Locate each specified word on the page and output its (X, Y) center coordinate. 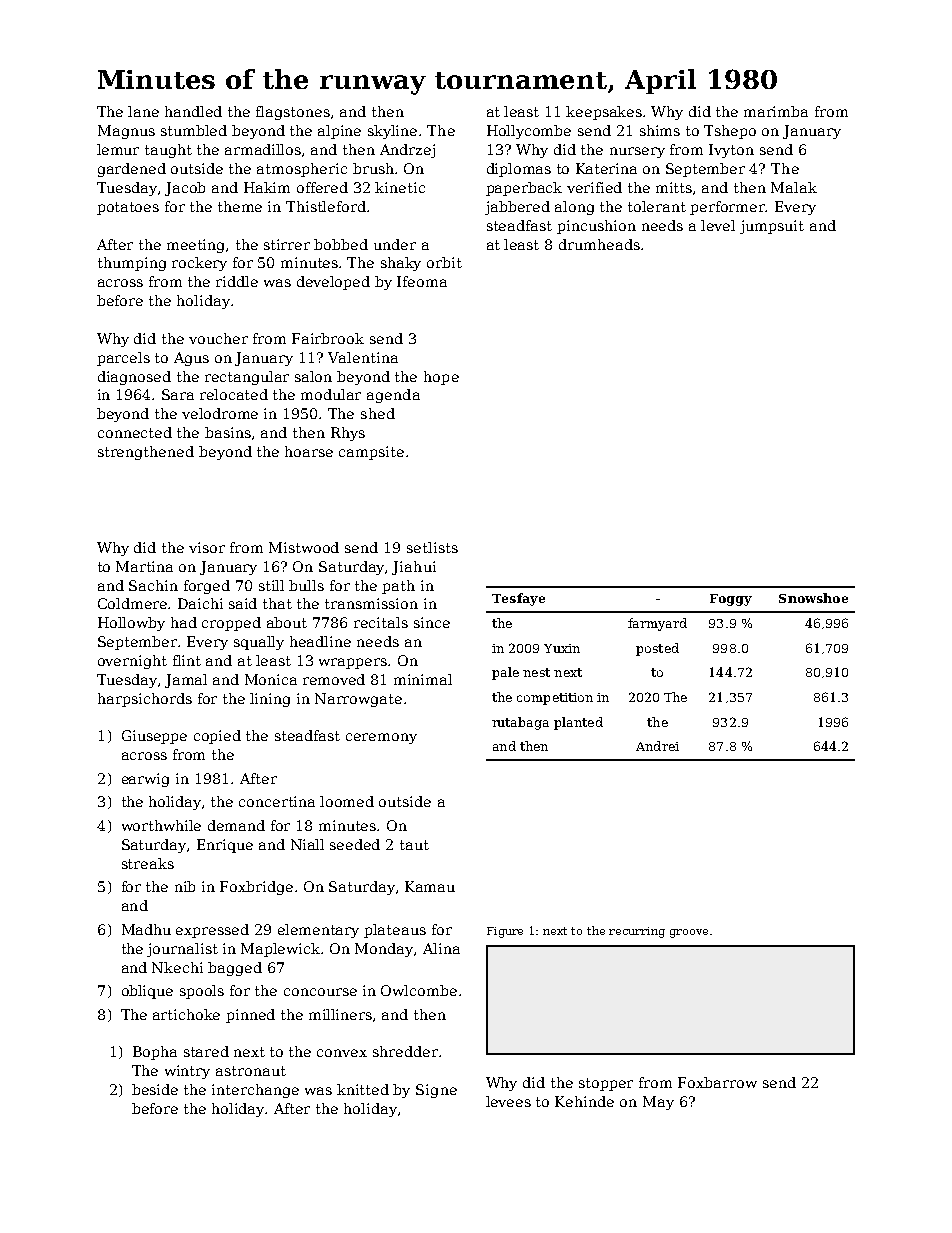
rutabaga (520, 723)
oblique (147, 992)
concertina (277, 801)
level (718, 225)
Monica (271, 679)
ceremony (381, 738)
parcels (123, 359)
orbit (444, 262)
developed (333, 283)
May (658, 1103)
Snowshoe (813, 598)
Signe (436, 1091)
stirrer (287, 244)
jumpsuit (772, 227)
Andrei (657, 746)
